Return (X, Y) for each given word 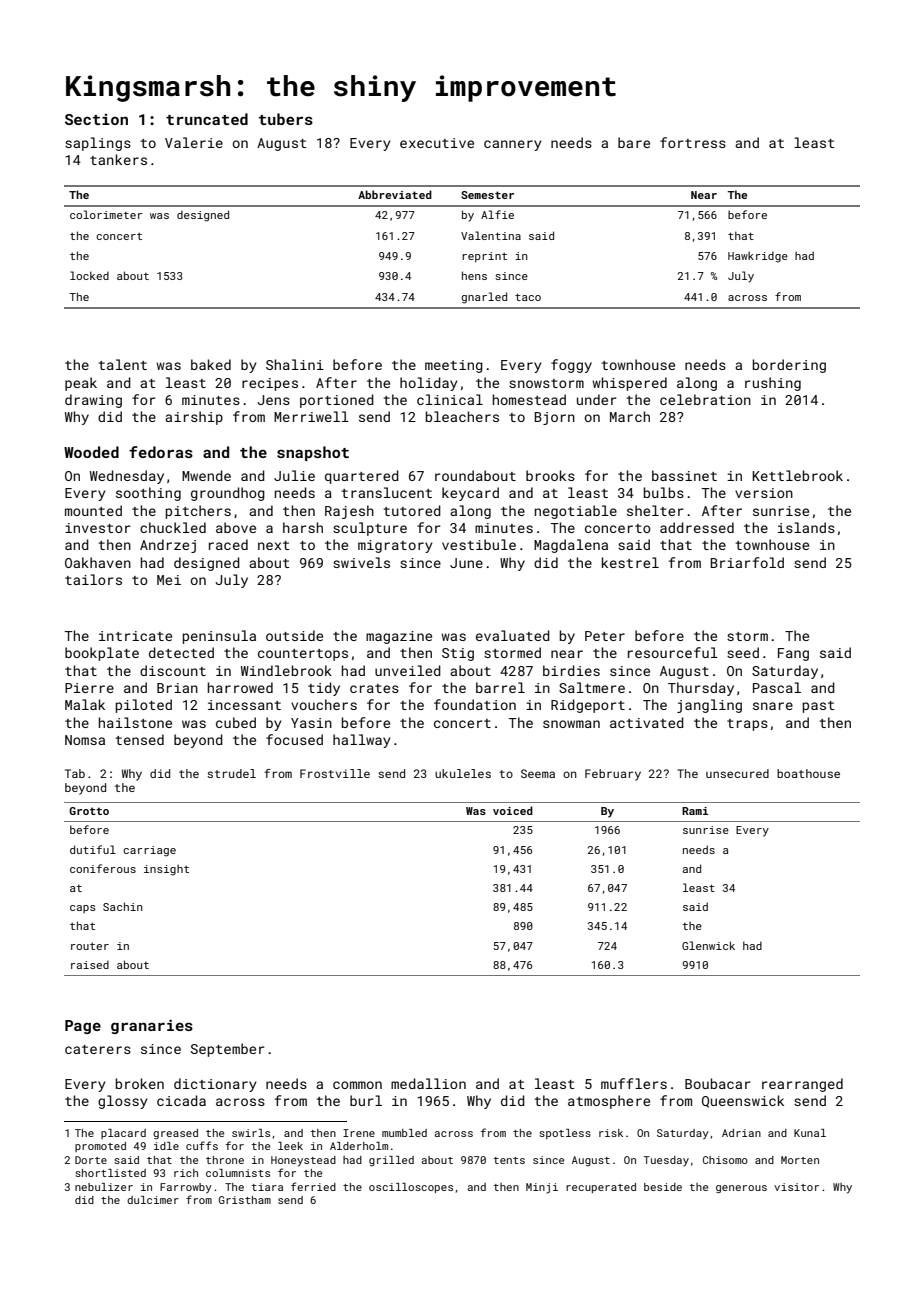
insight (166, 870)
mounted (93, 510)
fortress (693, 142)
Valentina (491, 235)
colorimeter (106, 214)
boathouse (808, 773)
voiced (513, 810)
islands (806, 527)
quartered (362, 477)
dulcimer (153, 1200)
